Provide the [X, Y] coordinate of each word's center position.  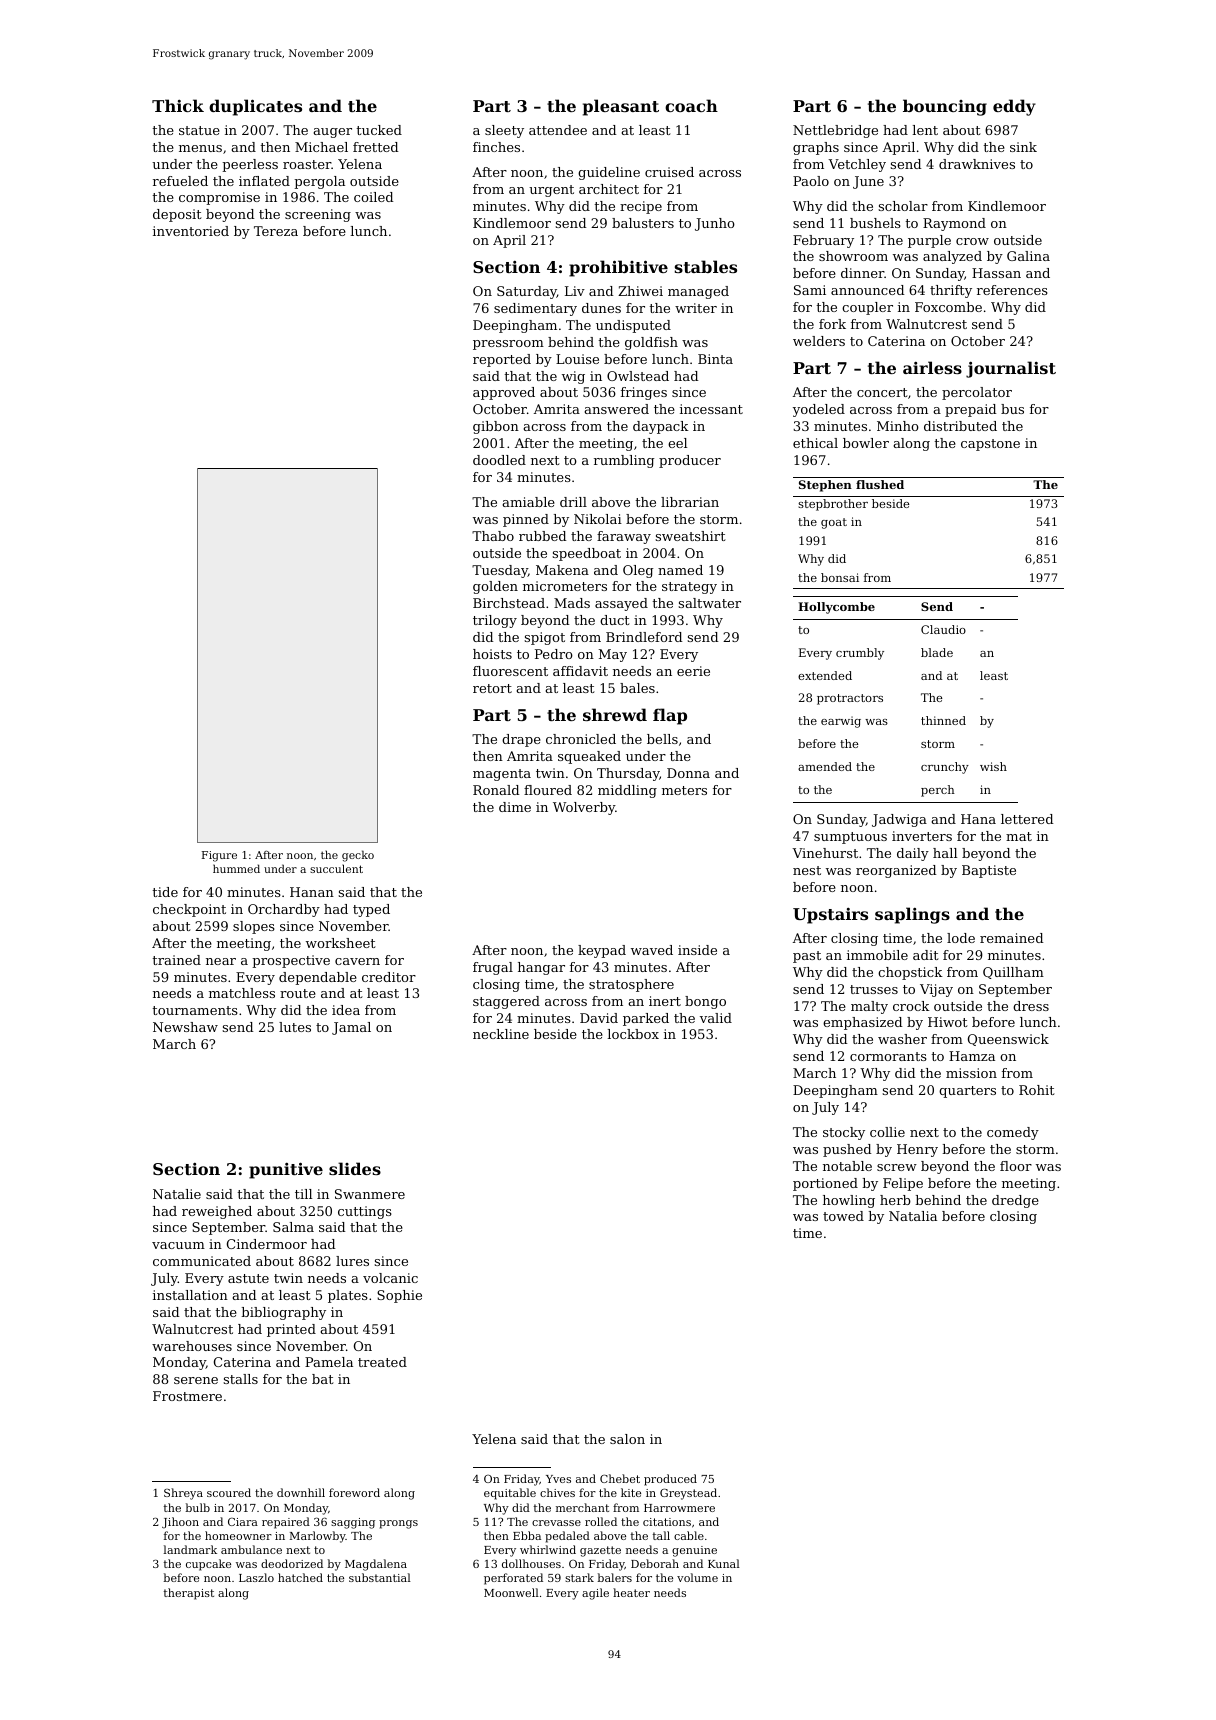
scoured [229, 1492]
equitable [510, 1494]
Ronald [496, 790]
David [599, 1018]
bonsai [840, 577]
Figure [219, 856]
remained [1011, 938]
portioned [825, 1184]
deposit [177, 215]
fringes [644, 393]
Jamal [351, 1028]
